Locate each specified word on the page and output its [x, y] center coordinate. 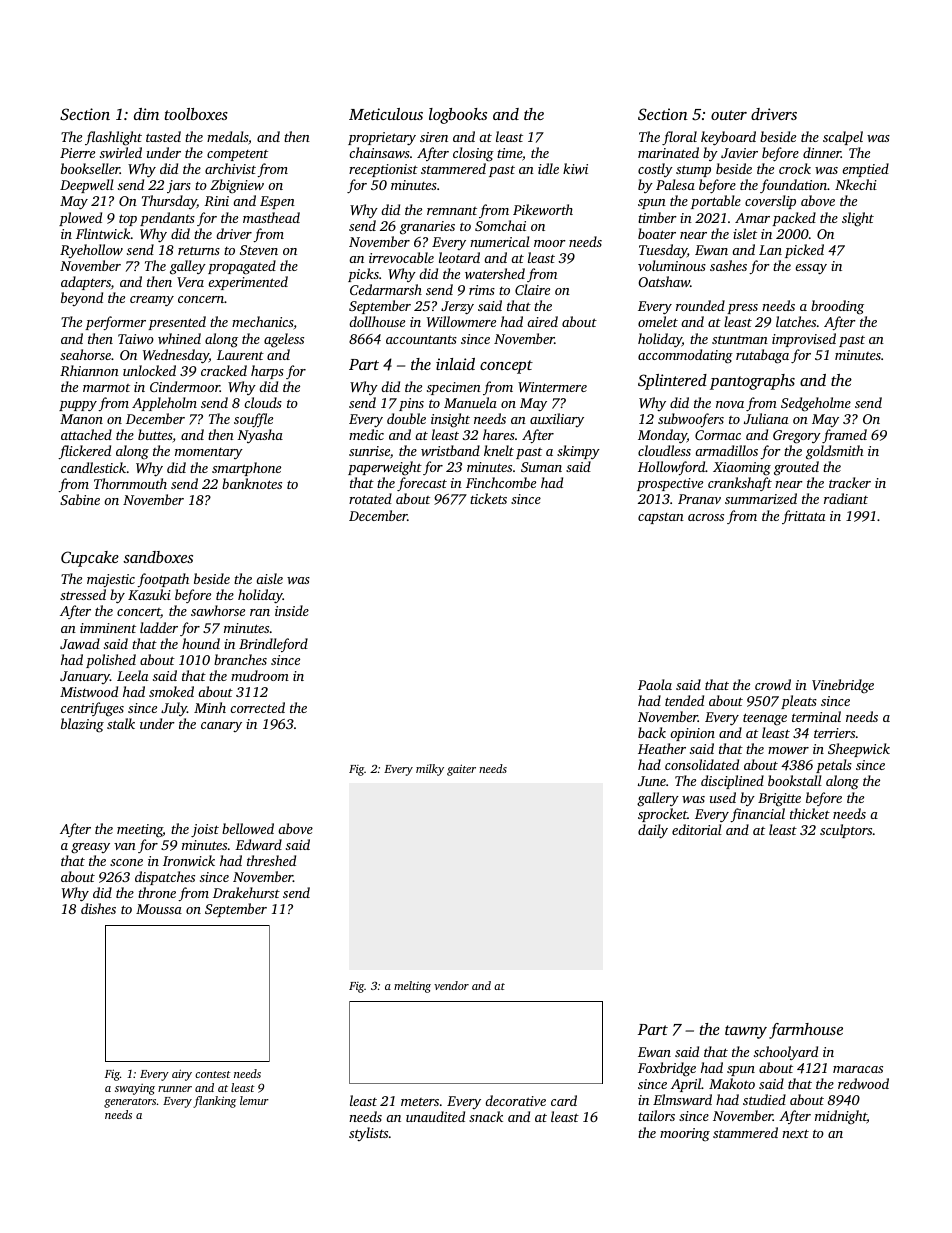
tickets [488, 498]
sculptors [846, 831]
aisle [269, 578]
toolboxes [196, 114]
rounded [700, 305]
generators [130, 1103]
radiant [846, 498]
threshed [271, 860]
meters [420, 1102]
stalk [121, 723]
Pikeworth [543, 209]
